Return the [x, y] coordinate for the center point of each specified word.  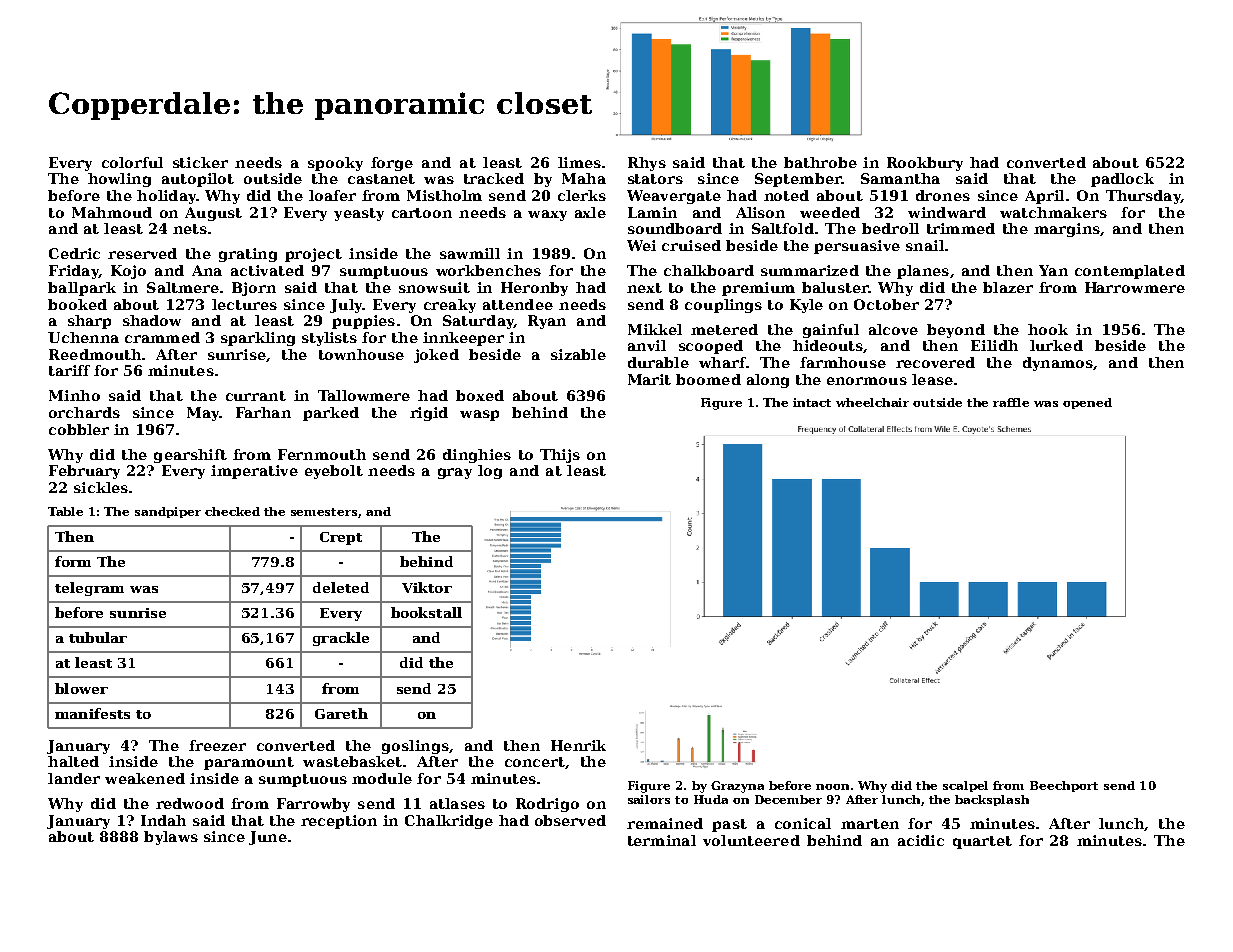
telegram [89, 589]
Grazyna [737, 787]
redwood [190, 803]
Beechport [1064, 786]
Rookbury [925, 164]
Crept [341, 538]
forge [392, 164]
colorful [132, 162]
